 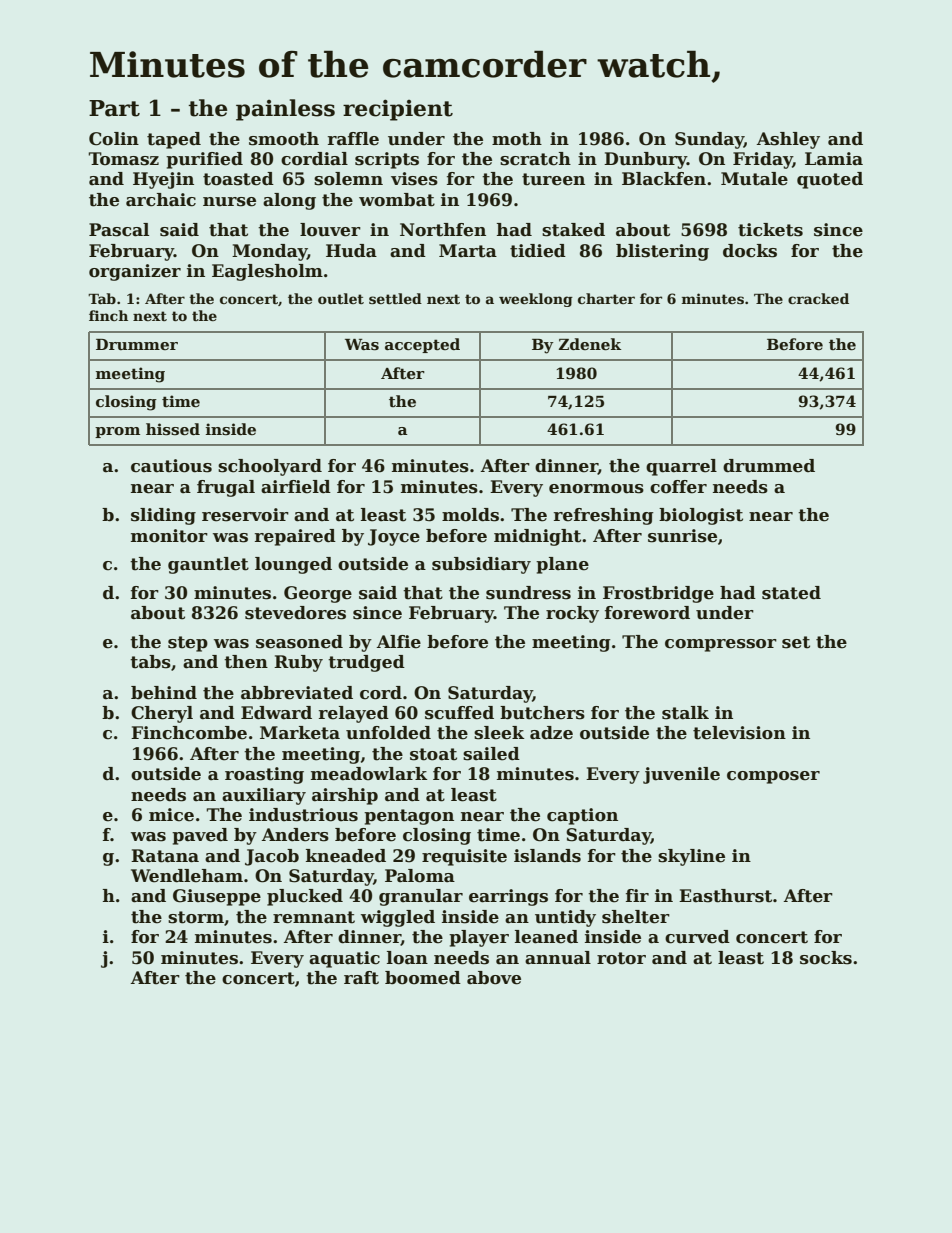 What do you see at coordinates (114, 108) in the screenshot?
I see `Part` at bounding box center [114, 108].
